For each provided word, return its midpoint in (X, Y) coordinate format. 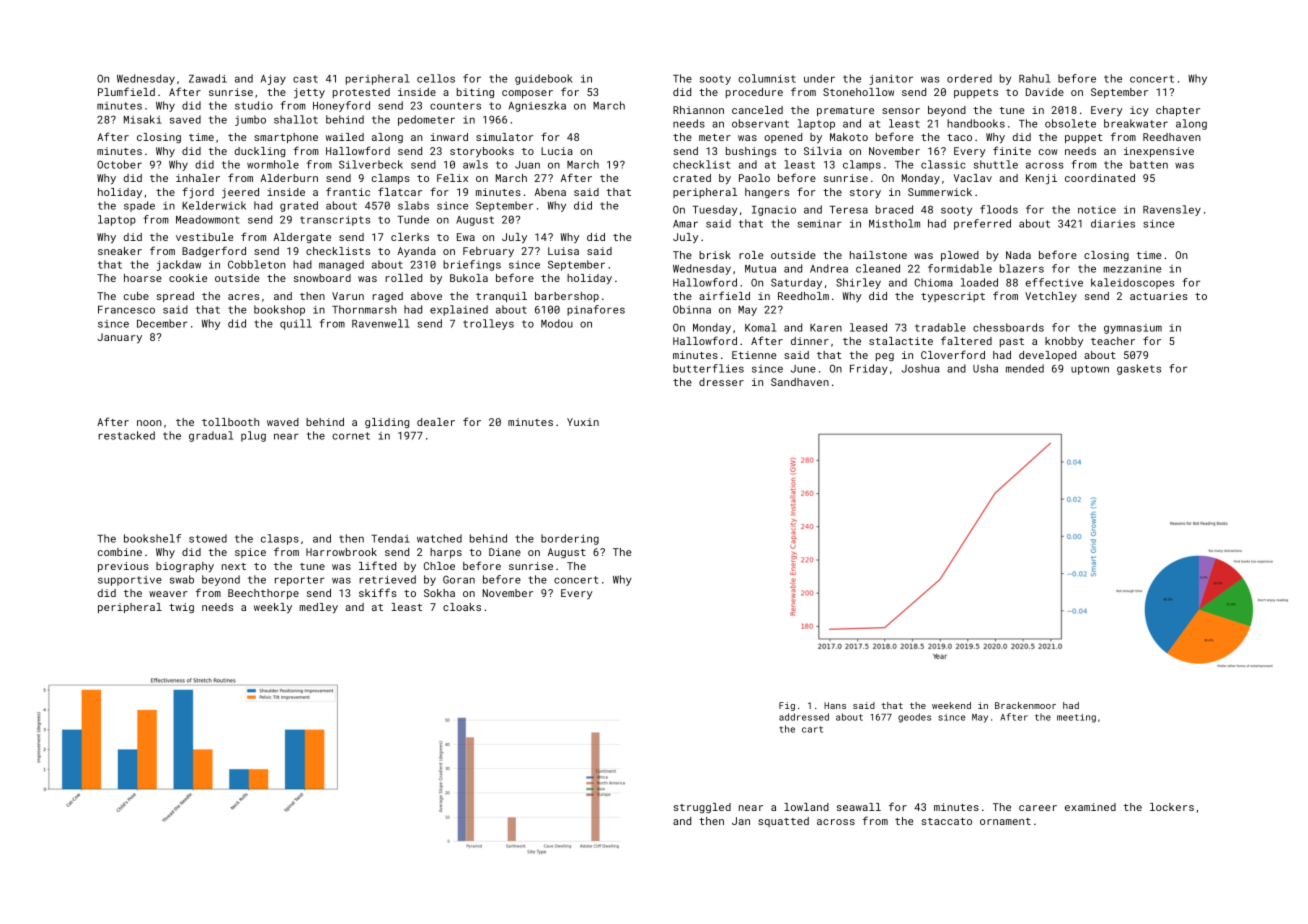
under (819, 78)
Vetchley (1051, 297)
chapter (1178, 111)
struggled (702, 808)
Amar (685, 224)
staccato (946, 821)
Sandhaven (800, 382)
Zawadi (208, 78)
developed (1047, 356)
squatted (783, 822)
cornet (351, 436)
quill (296, 324)
